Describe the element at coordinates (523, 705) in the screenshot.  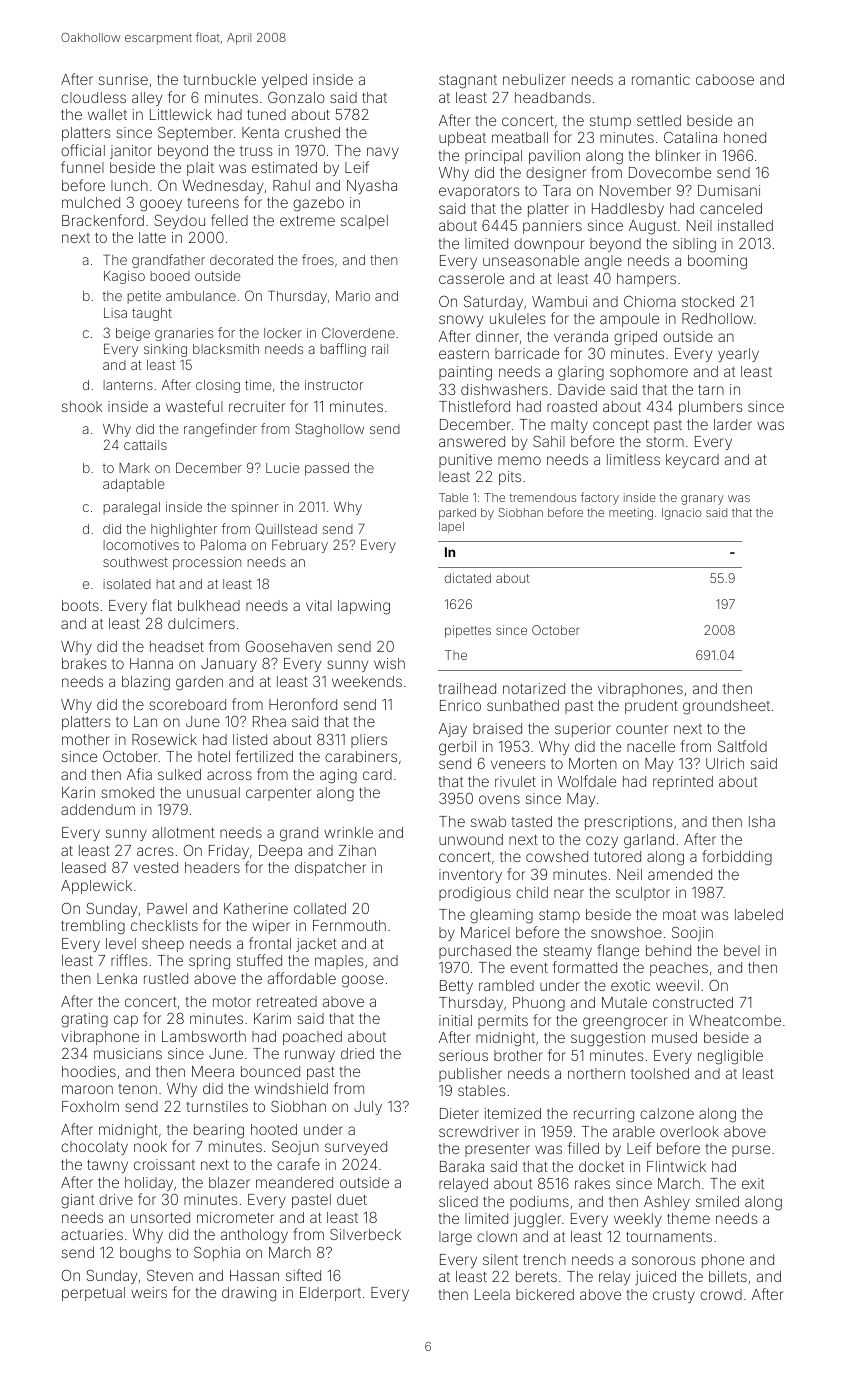
I see `sunbathed` at that location.
